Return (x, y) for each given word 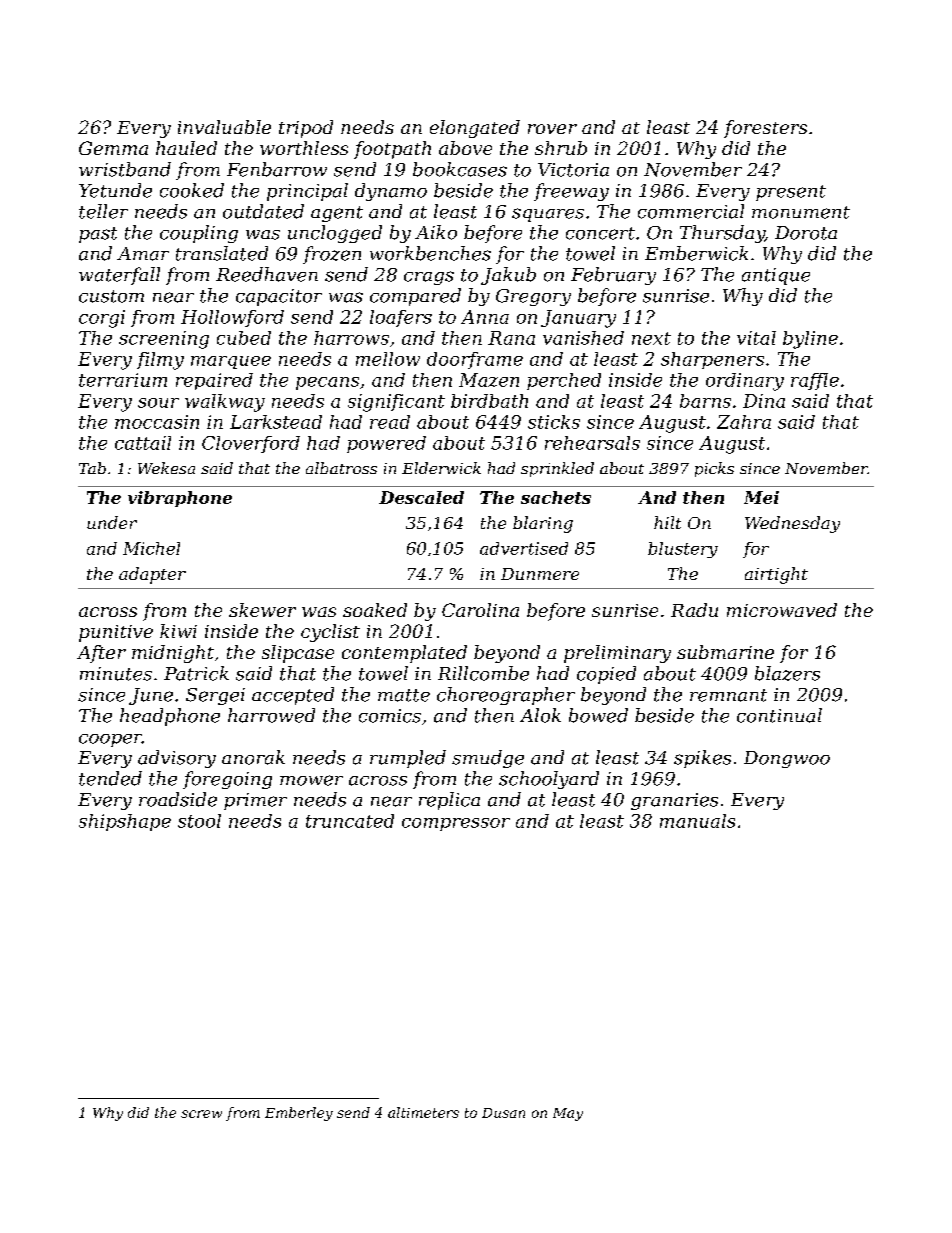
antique (776, 276)
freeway (571, 192)
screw (201, 1114)
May (568, 1114)
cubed (244, 338)
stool (199, 821)
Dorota (806, 233)
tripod (306, 129)
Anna (485, 317)
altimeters (423, 1112)
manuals (697, 821)
